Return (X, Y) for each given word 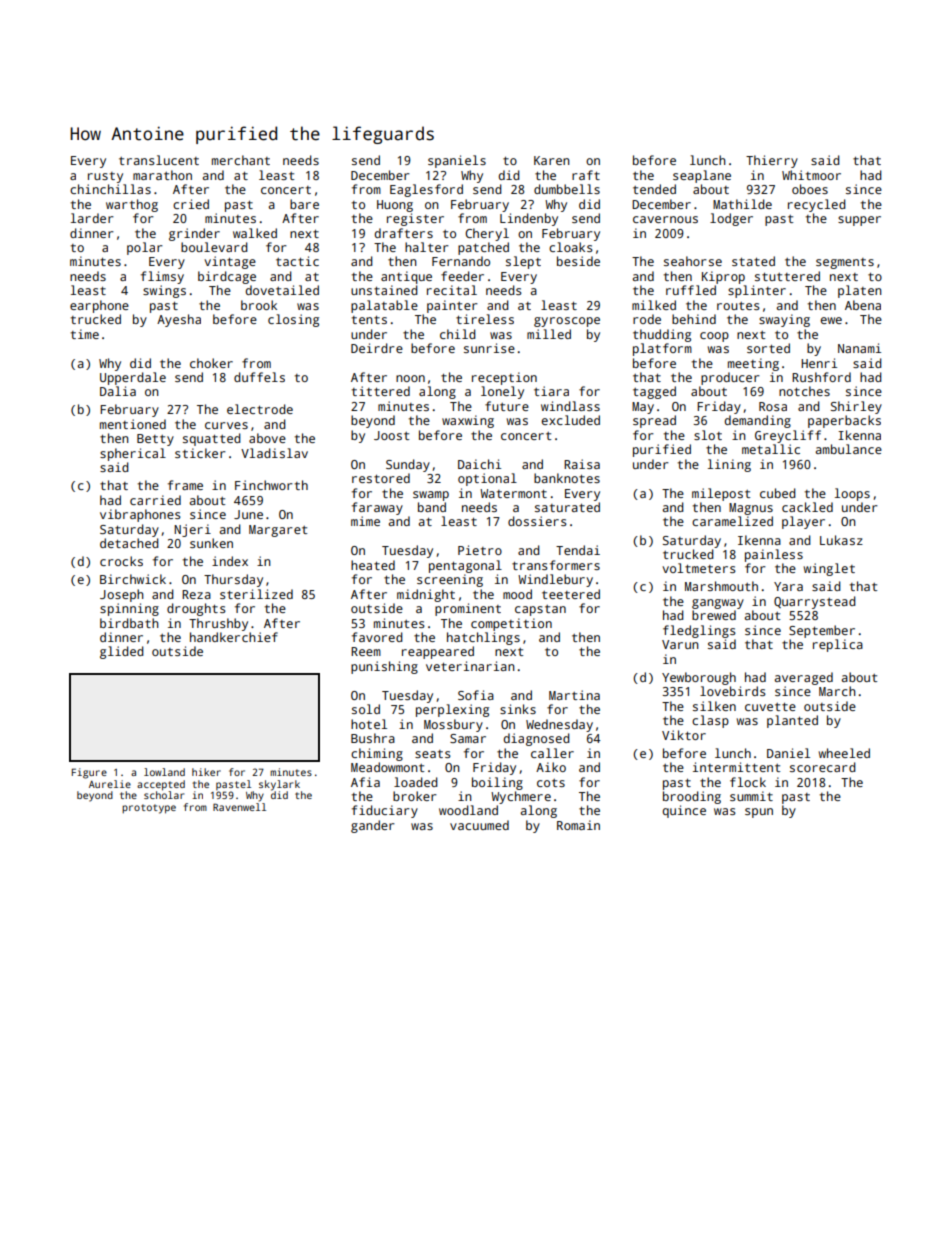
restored (381, 478)
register (415, 219)
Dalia (118, 391)
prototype (149, 809)
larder (92, 218)
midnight (426, 595)
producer (730, 378)
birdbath (129, 623)
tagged (654, 392)
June (248, 514)
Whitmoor (811, 175)
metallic (771, 449)
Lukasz (841, 540)
